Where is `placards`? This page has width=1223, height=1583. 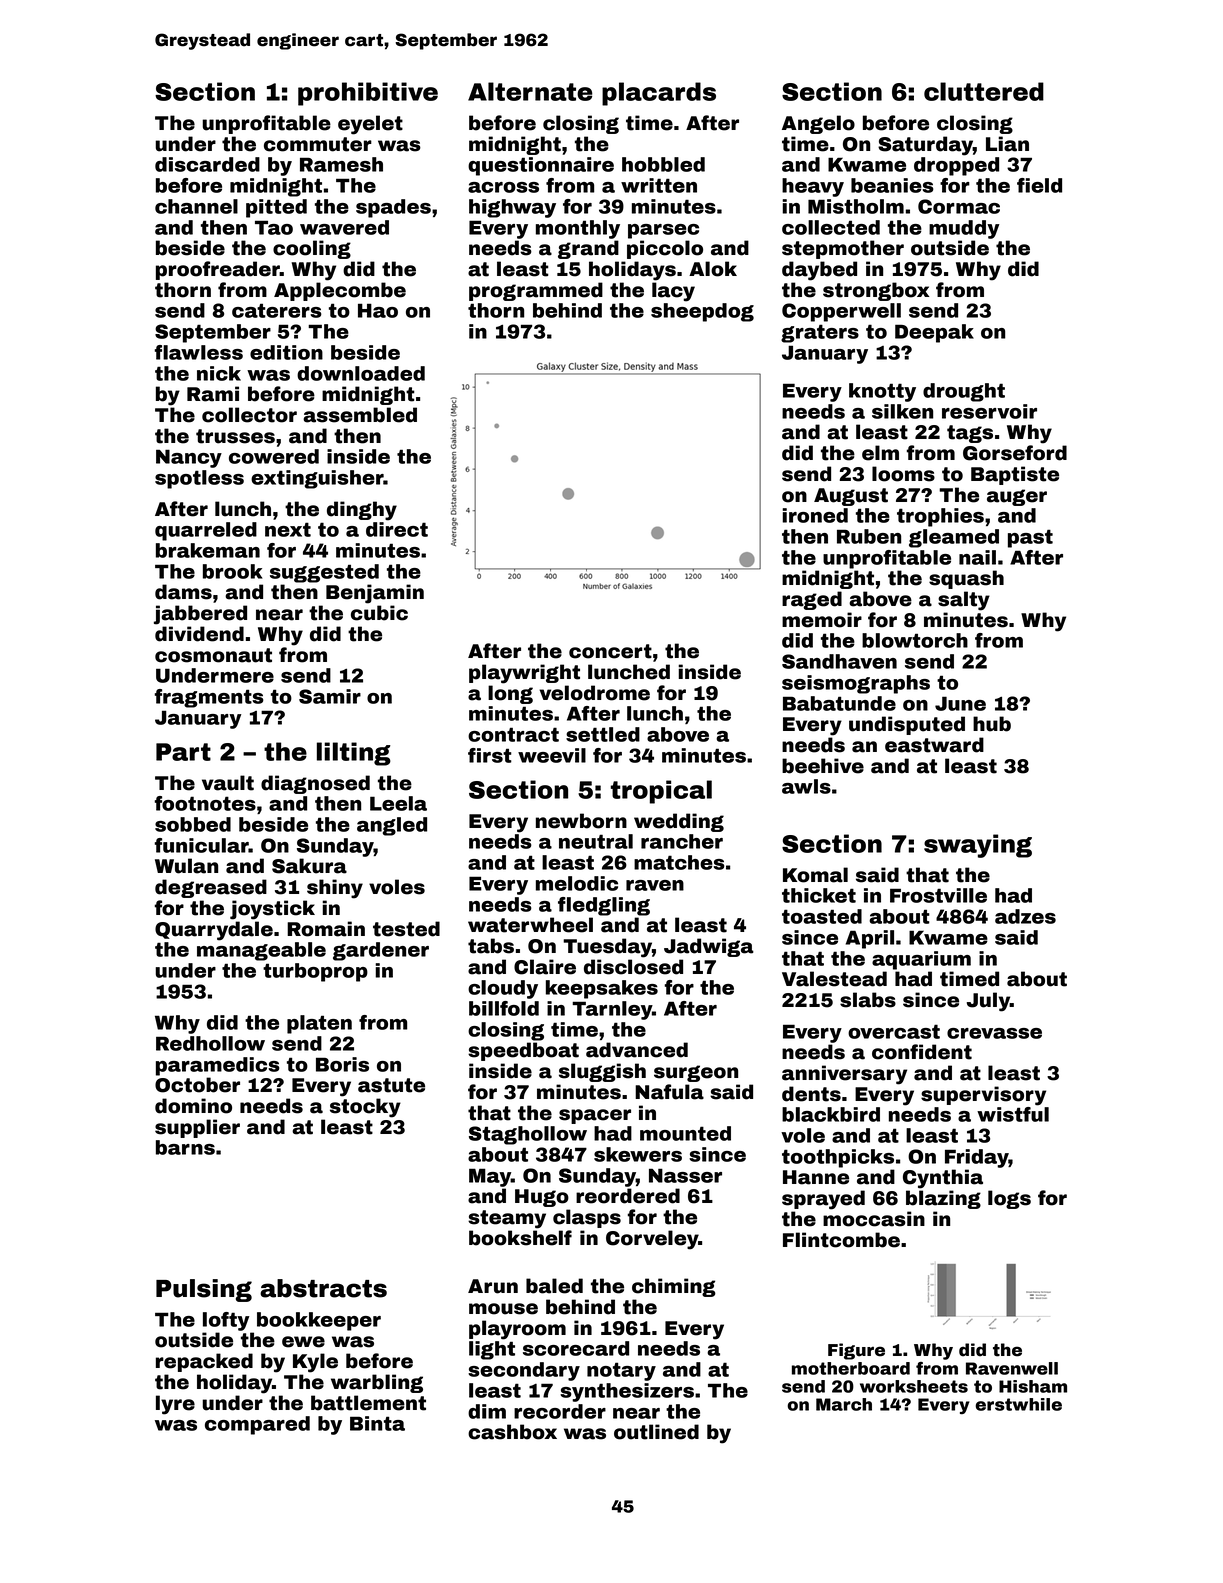 placards is located at coordinates (659, 94).
